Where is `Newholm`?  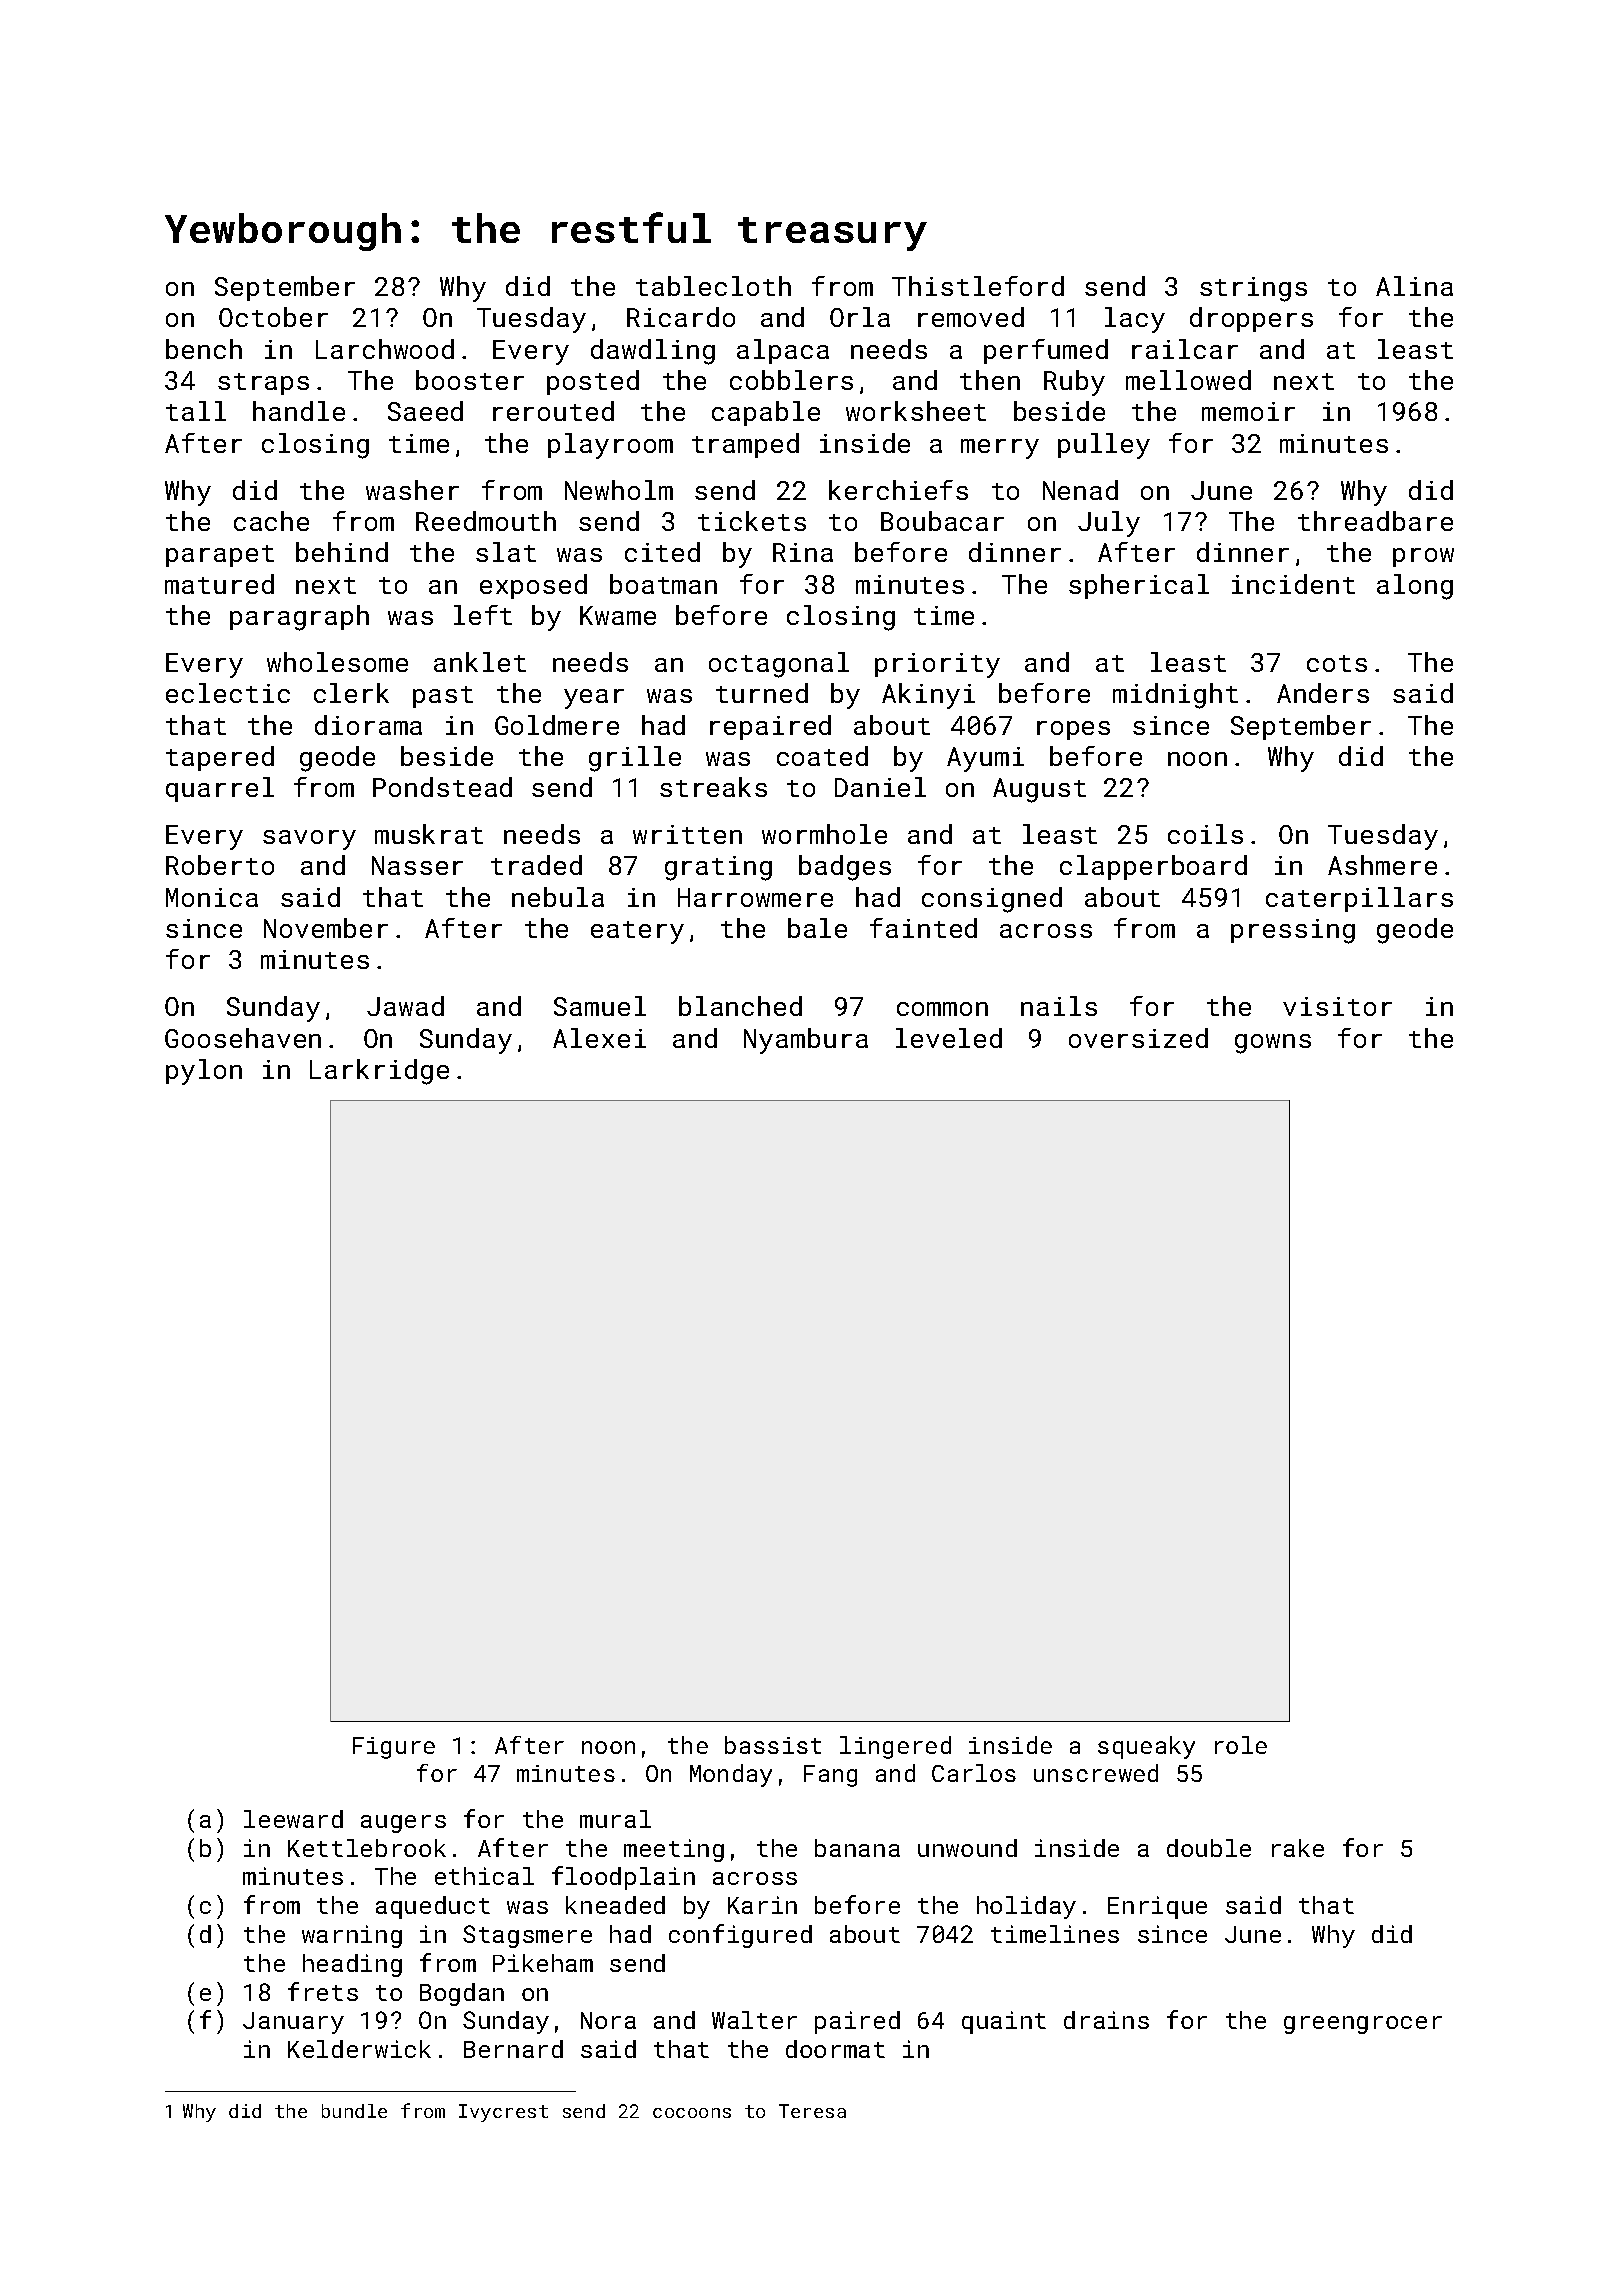 Newholm is located at coordinates (619, 490).
